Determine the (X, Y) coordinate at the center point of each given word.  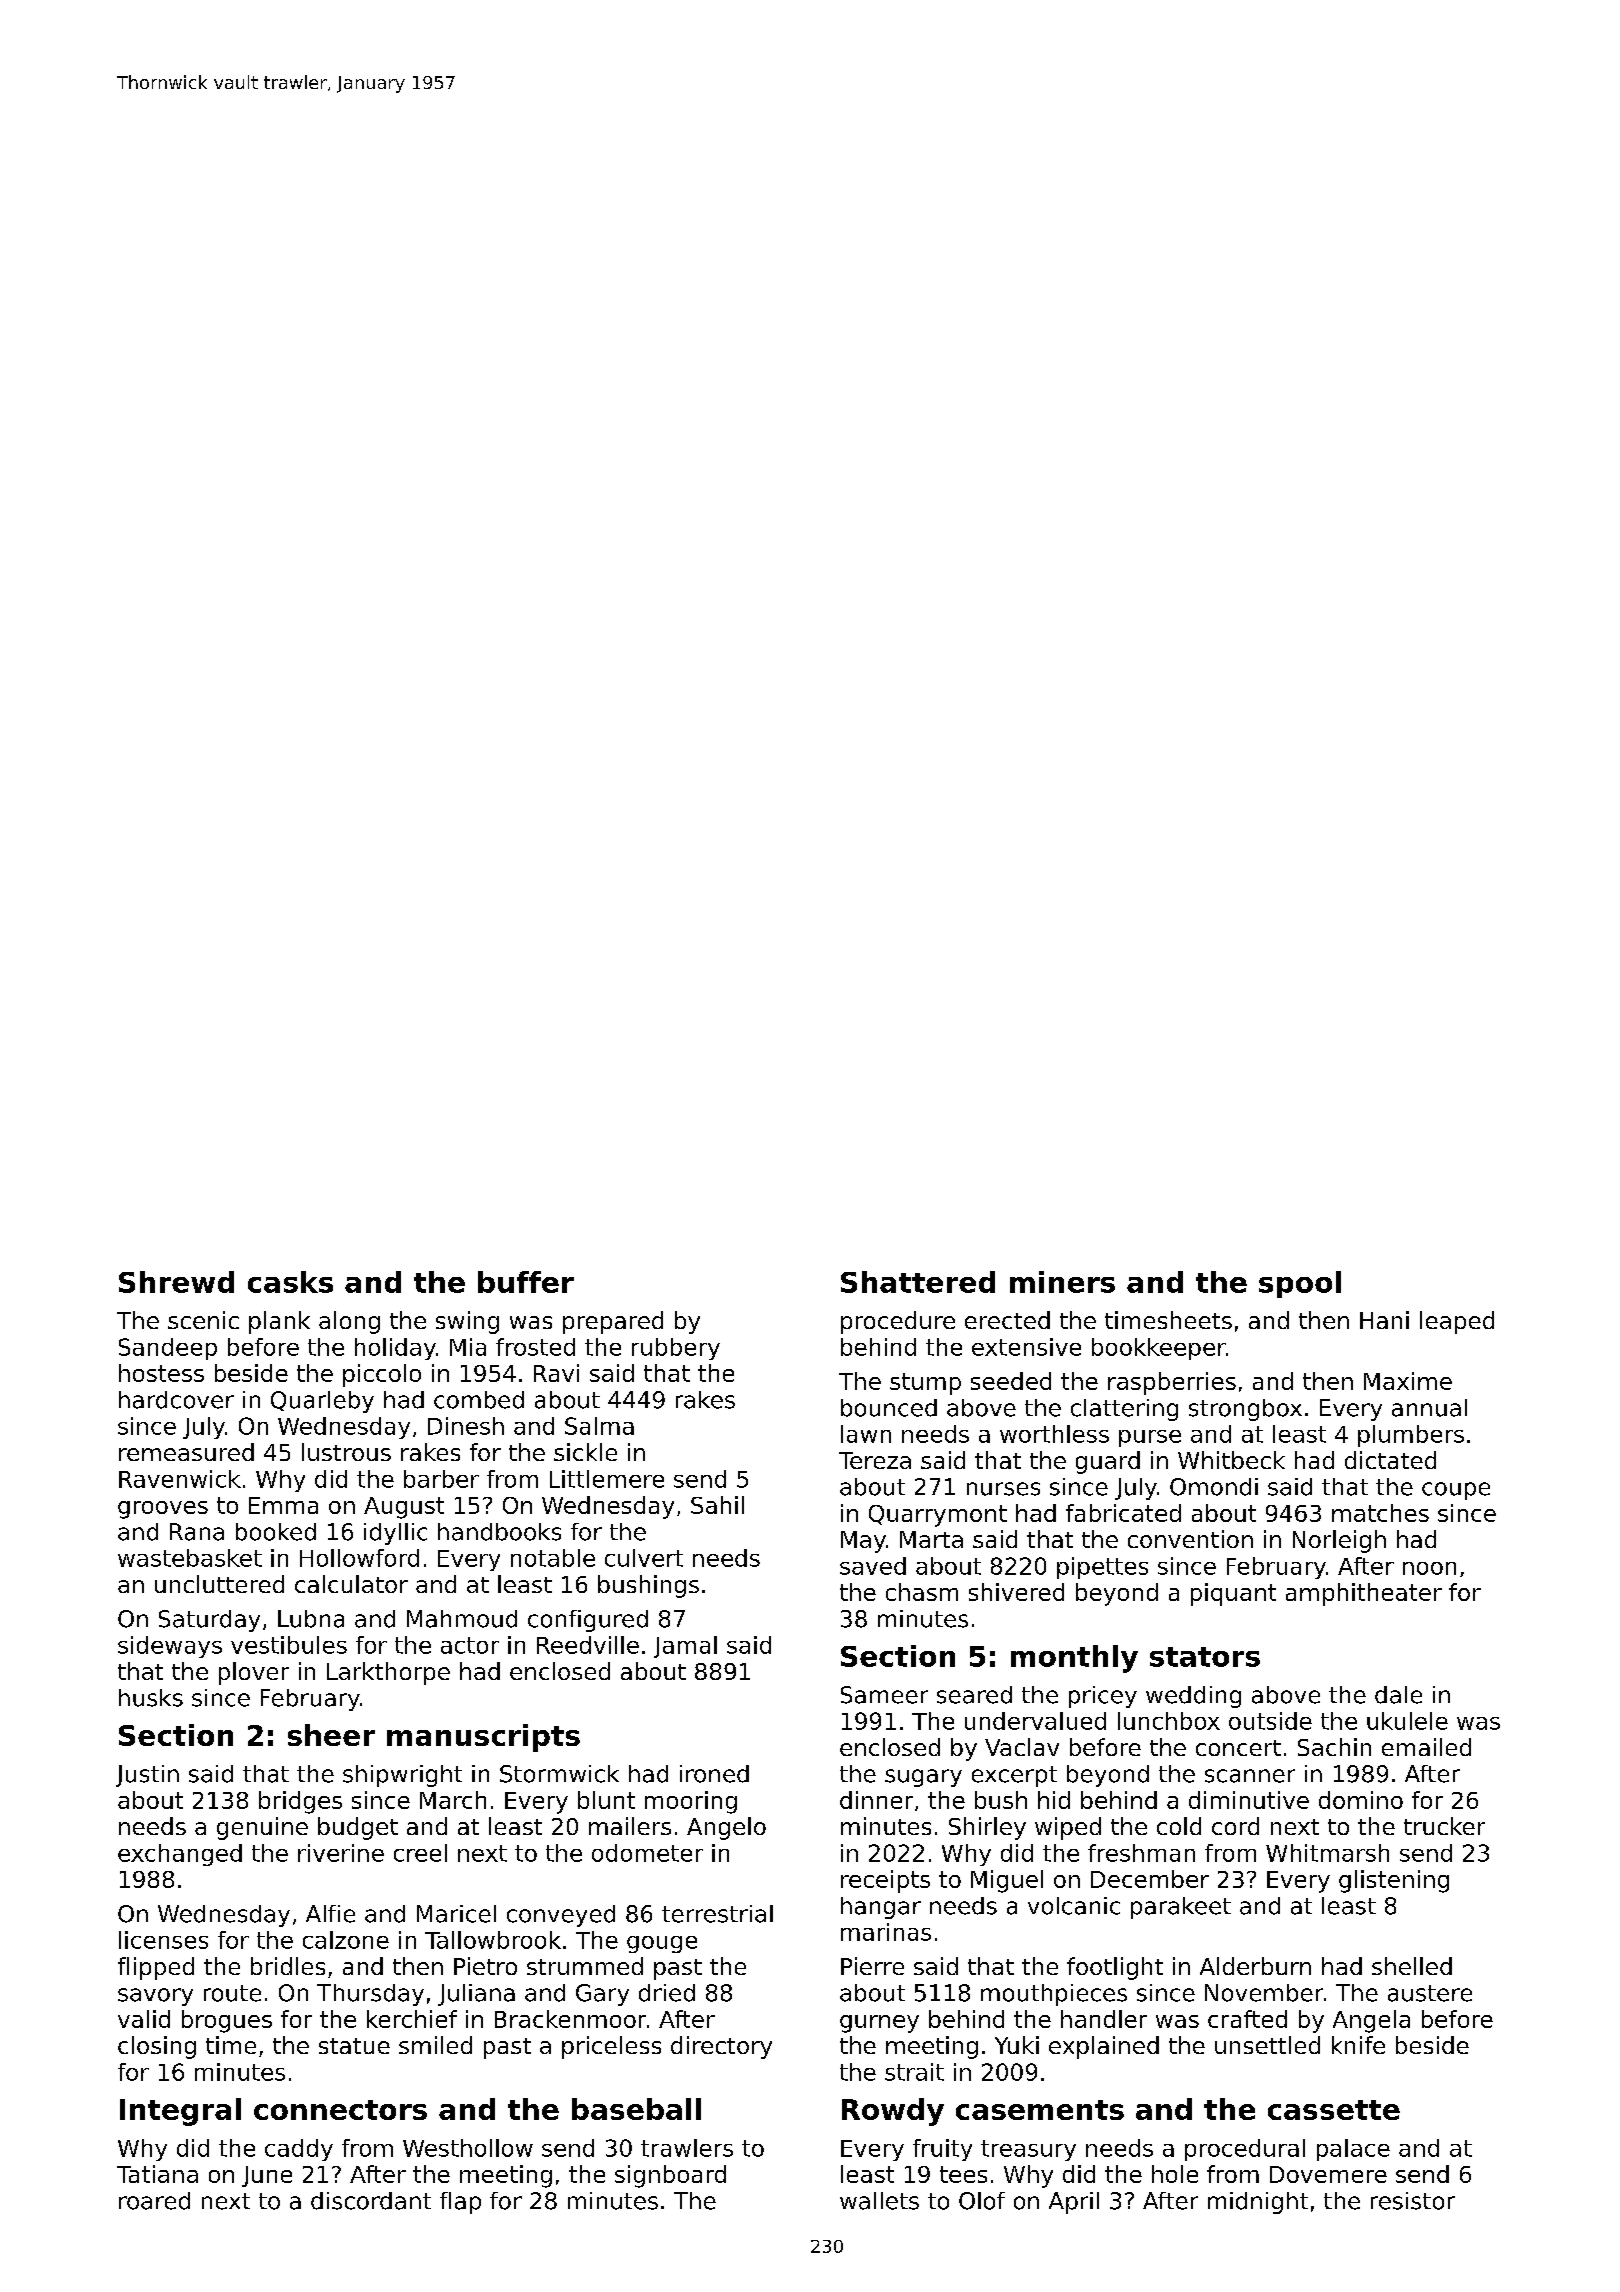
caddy (299, 2150)
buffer (526, 1282)
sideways (170, 1647)
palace (1353, 2150)
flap (460, 2203)
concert (1238, 1748)
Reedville (588, 1645)
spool (1300, 1284)
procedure (898, 1322)
